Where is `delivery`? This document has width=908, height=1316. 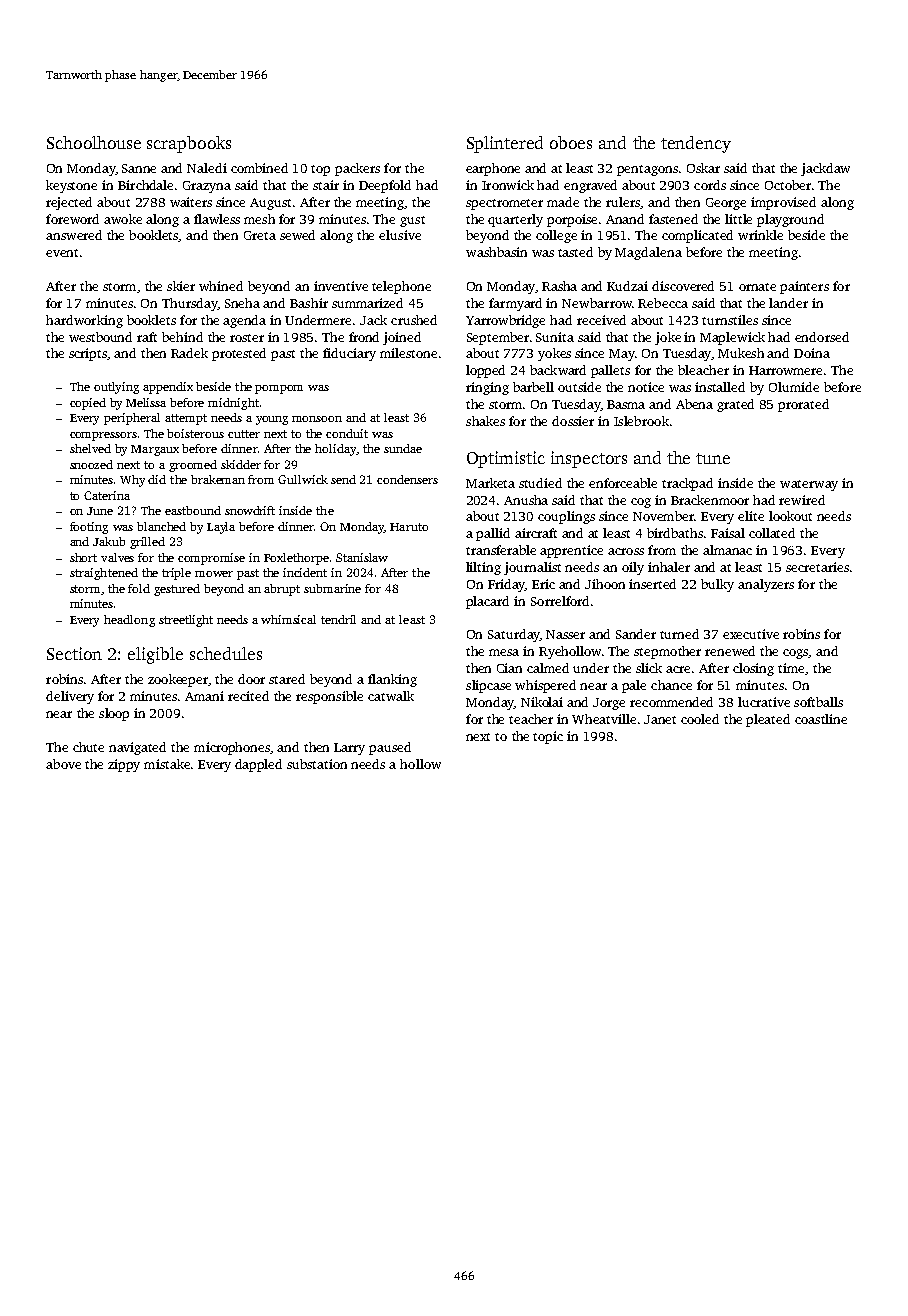
delivery is located at coordinates (70, 697).
